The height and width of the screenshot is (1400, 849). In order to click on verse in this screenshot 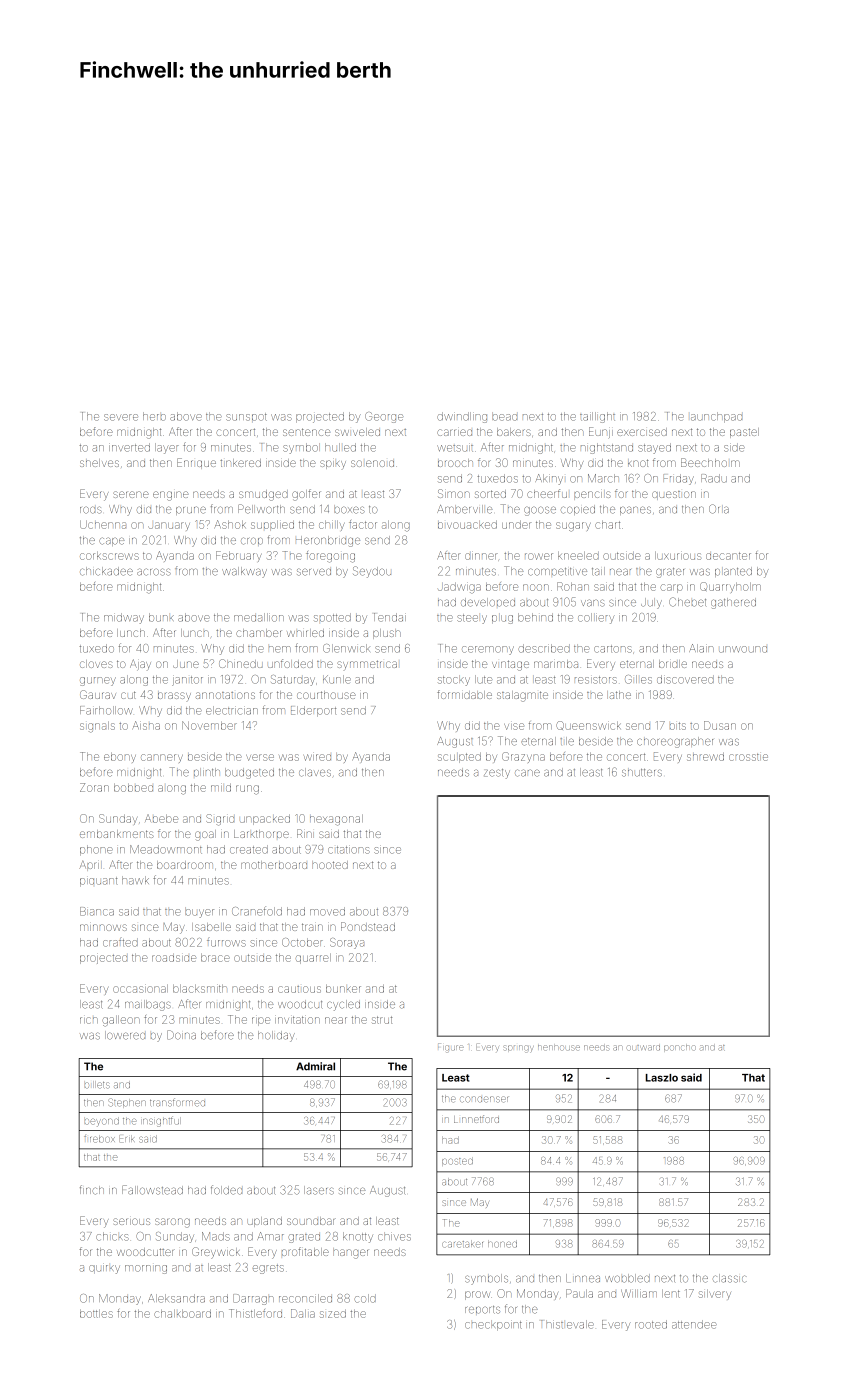, I will do `click(260, 757)`.
